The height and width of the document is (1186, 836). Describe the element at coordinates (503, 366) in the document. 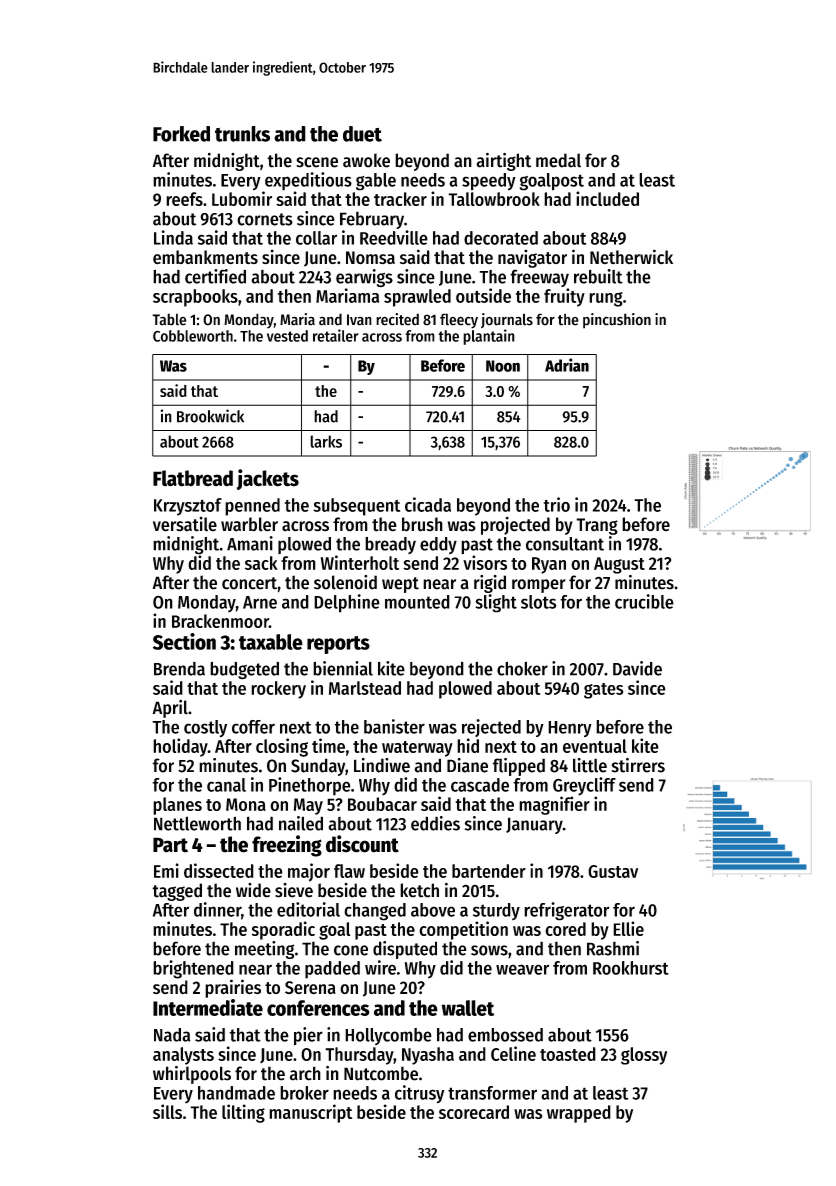

I see `Noon` at that location.
